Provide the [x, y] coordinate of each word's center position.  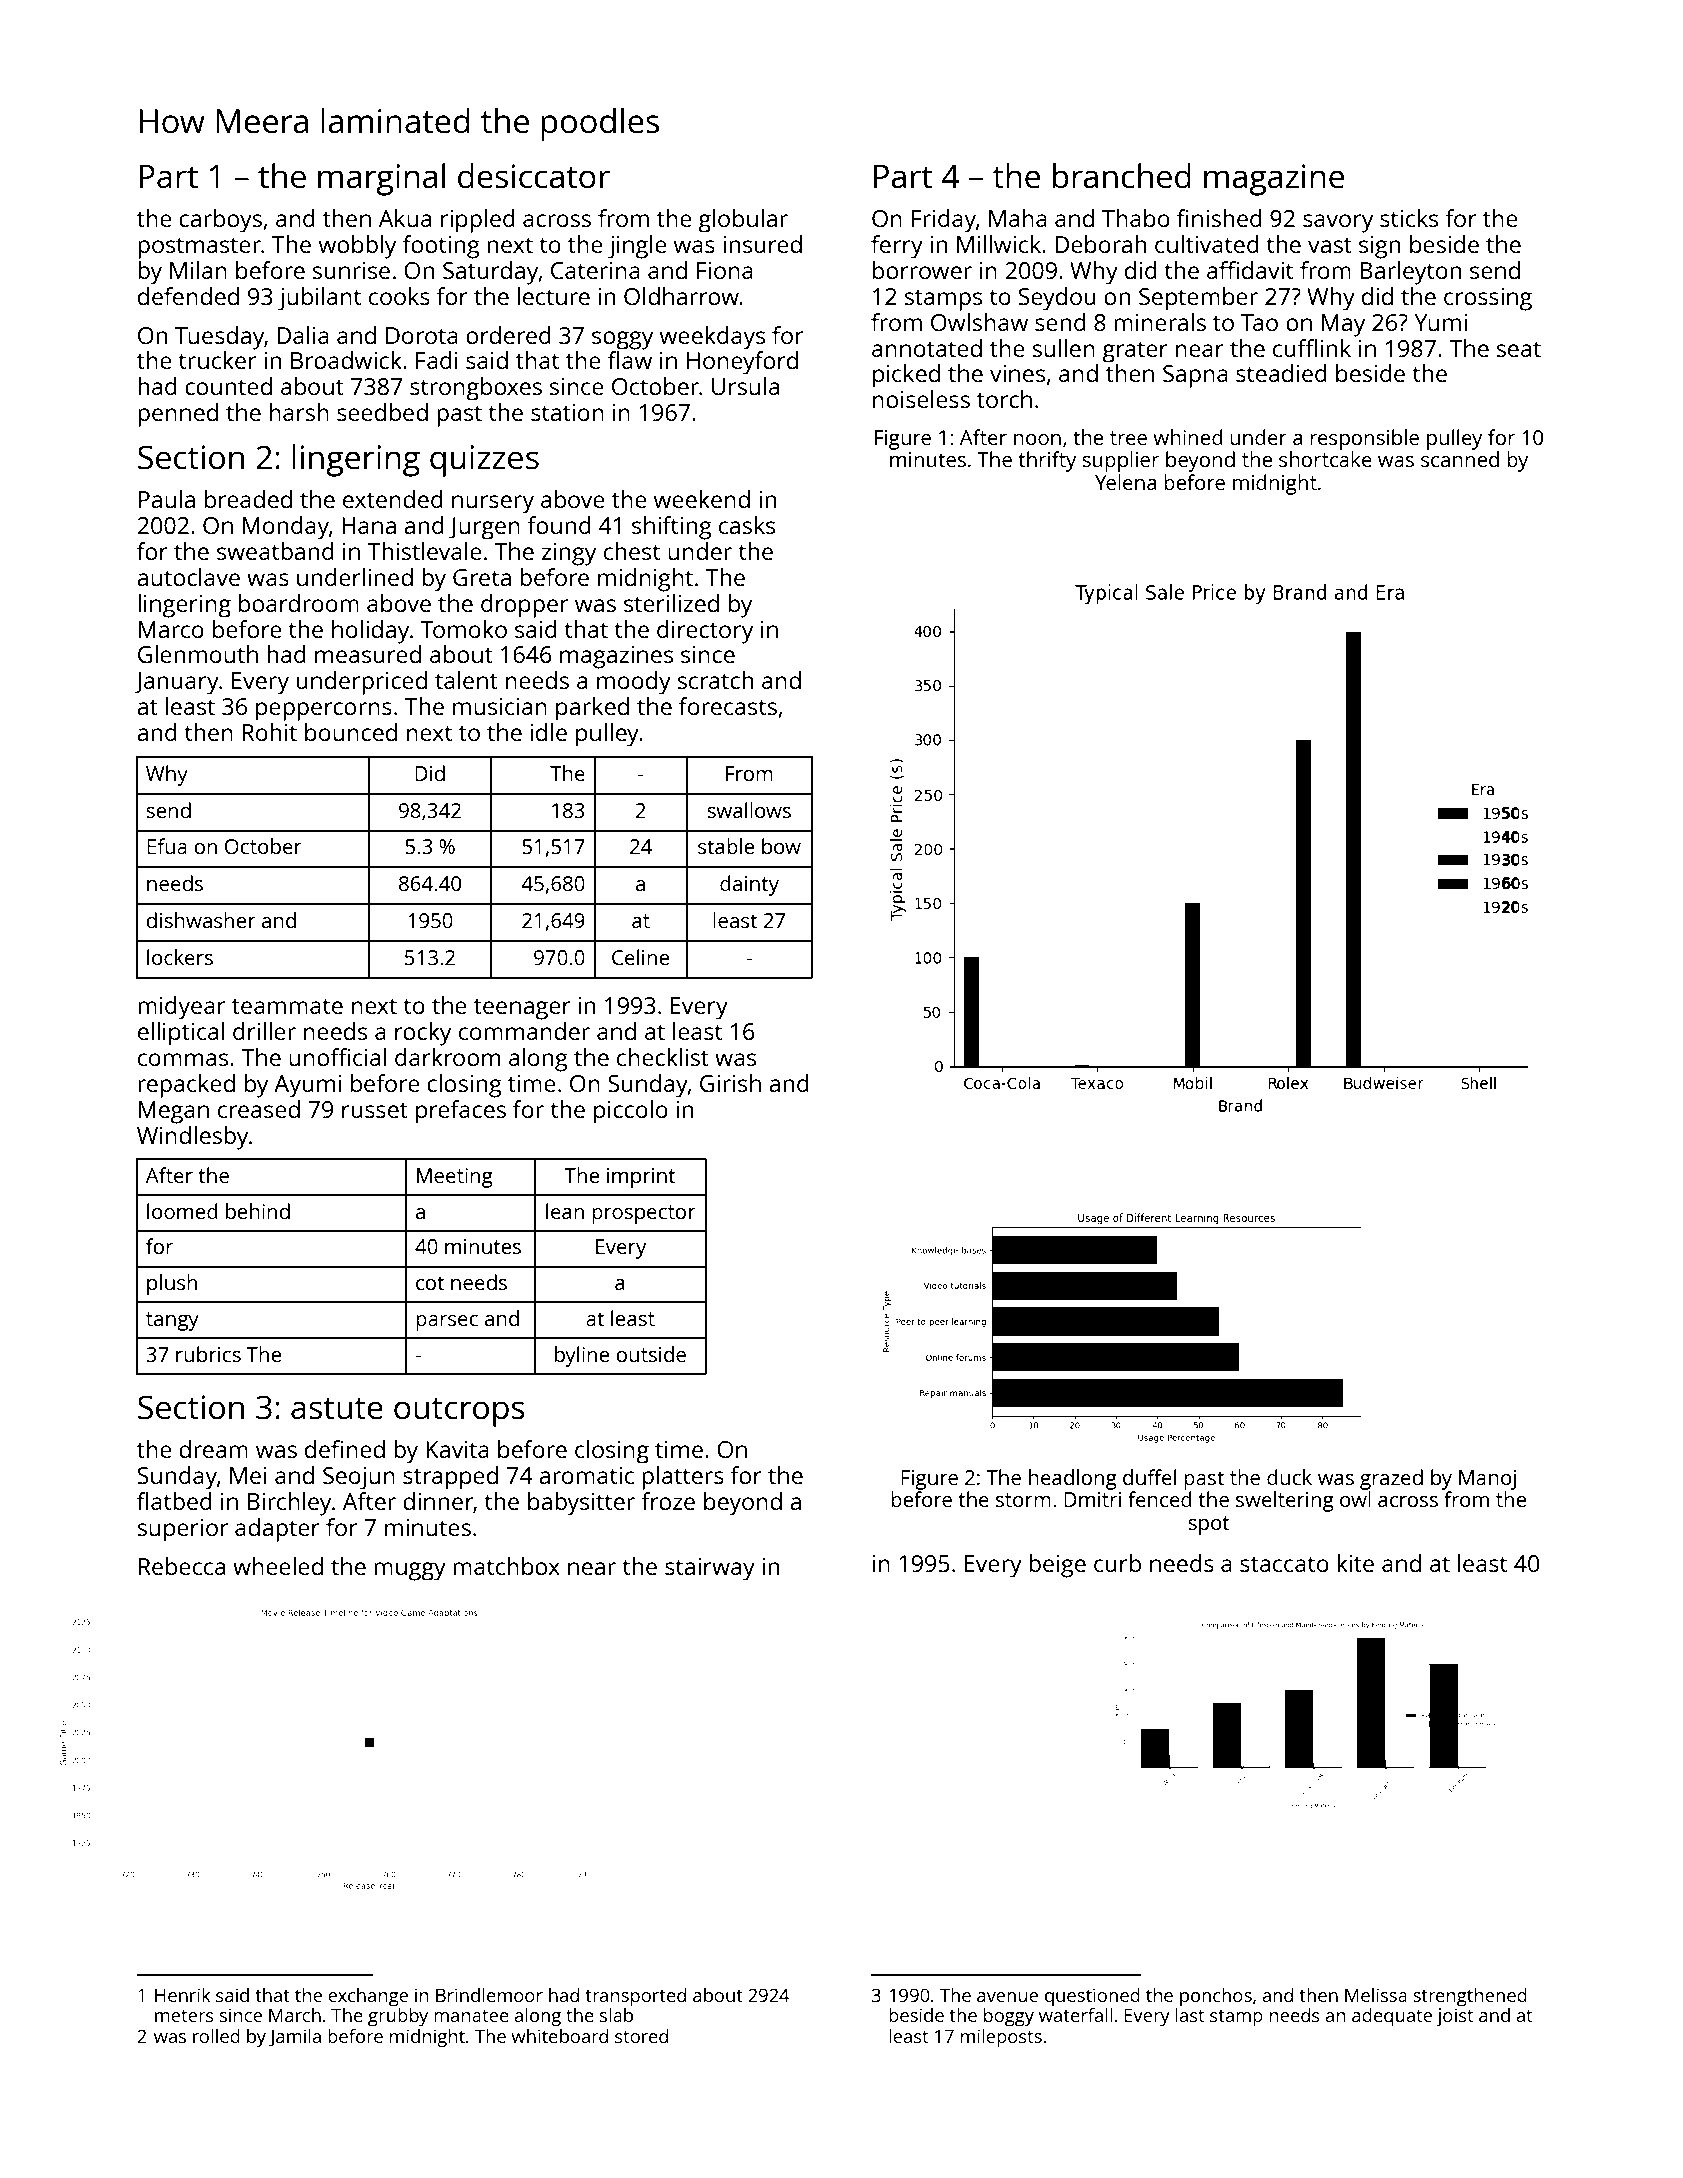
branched [1122, 176]
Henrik [183, 1995]
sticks [1409, 218]
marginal [381, 179]
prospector [644, 1214]
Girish [730, 1083]
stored [641, 2036]
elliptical [181, 1034]
